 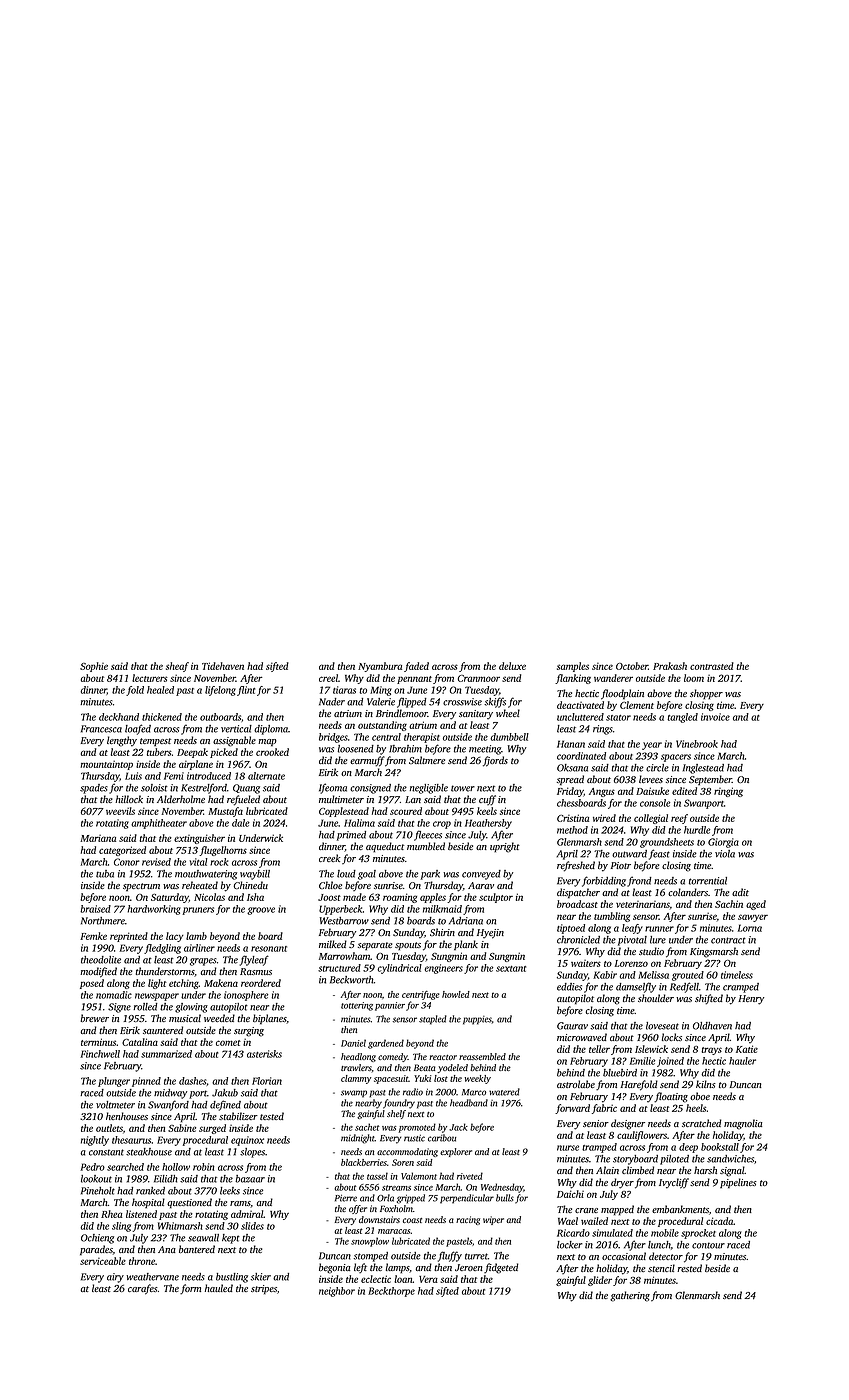 I want to click on Daniel, so click(x=353, y=1043).
